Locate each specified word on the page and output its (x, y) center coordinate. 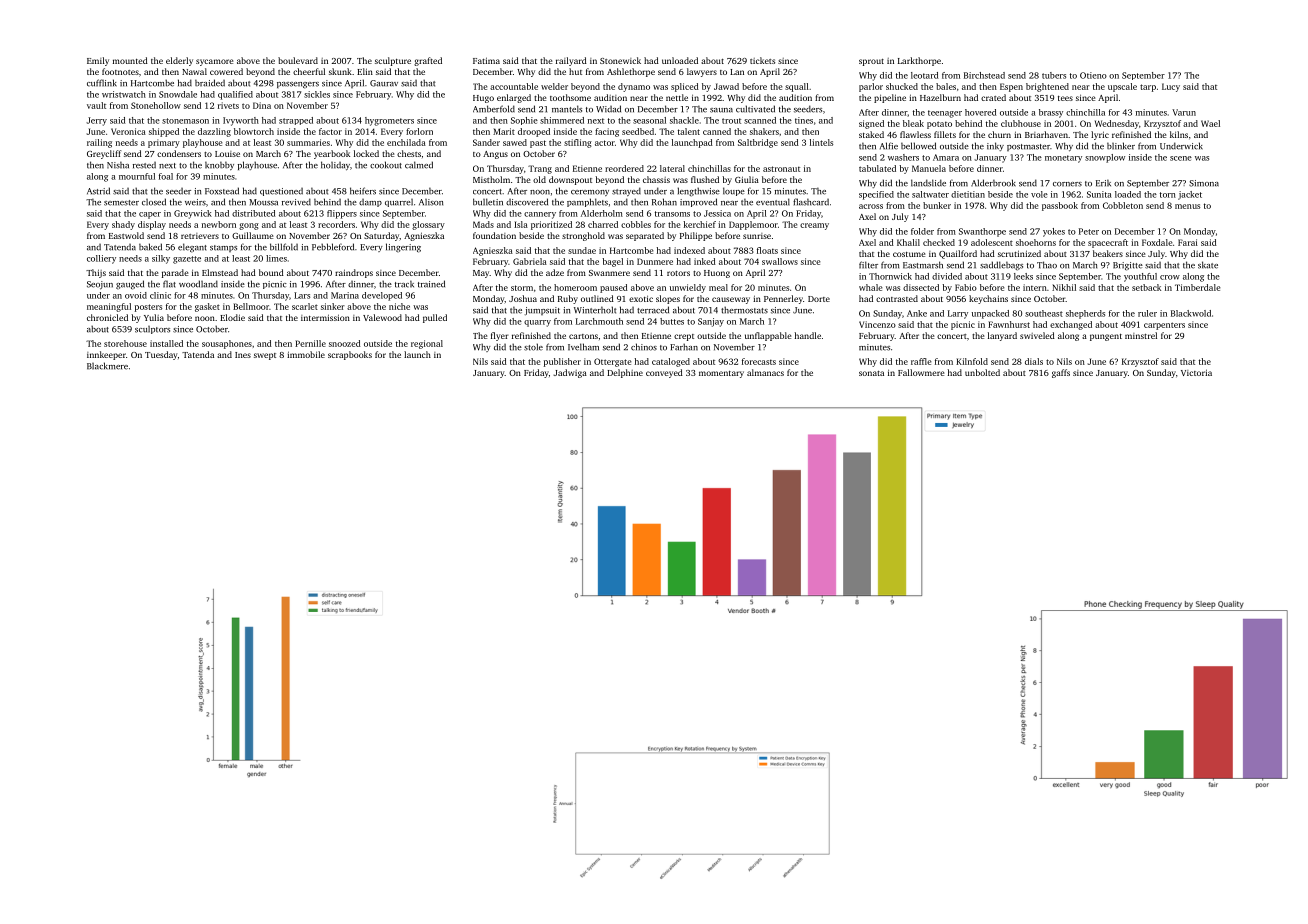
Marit (504, 131)
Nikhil (1064, 287)
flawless (915, 134)
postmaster (1028, 147)
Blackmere (107, 366)
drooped (534, 132)
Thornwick (890, 276)
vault (96, 105)
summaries (308, 142)
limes (276, 258)
